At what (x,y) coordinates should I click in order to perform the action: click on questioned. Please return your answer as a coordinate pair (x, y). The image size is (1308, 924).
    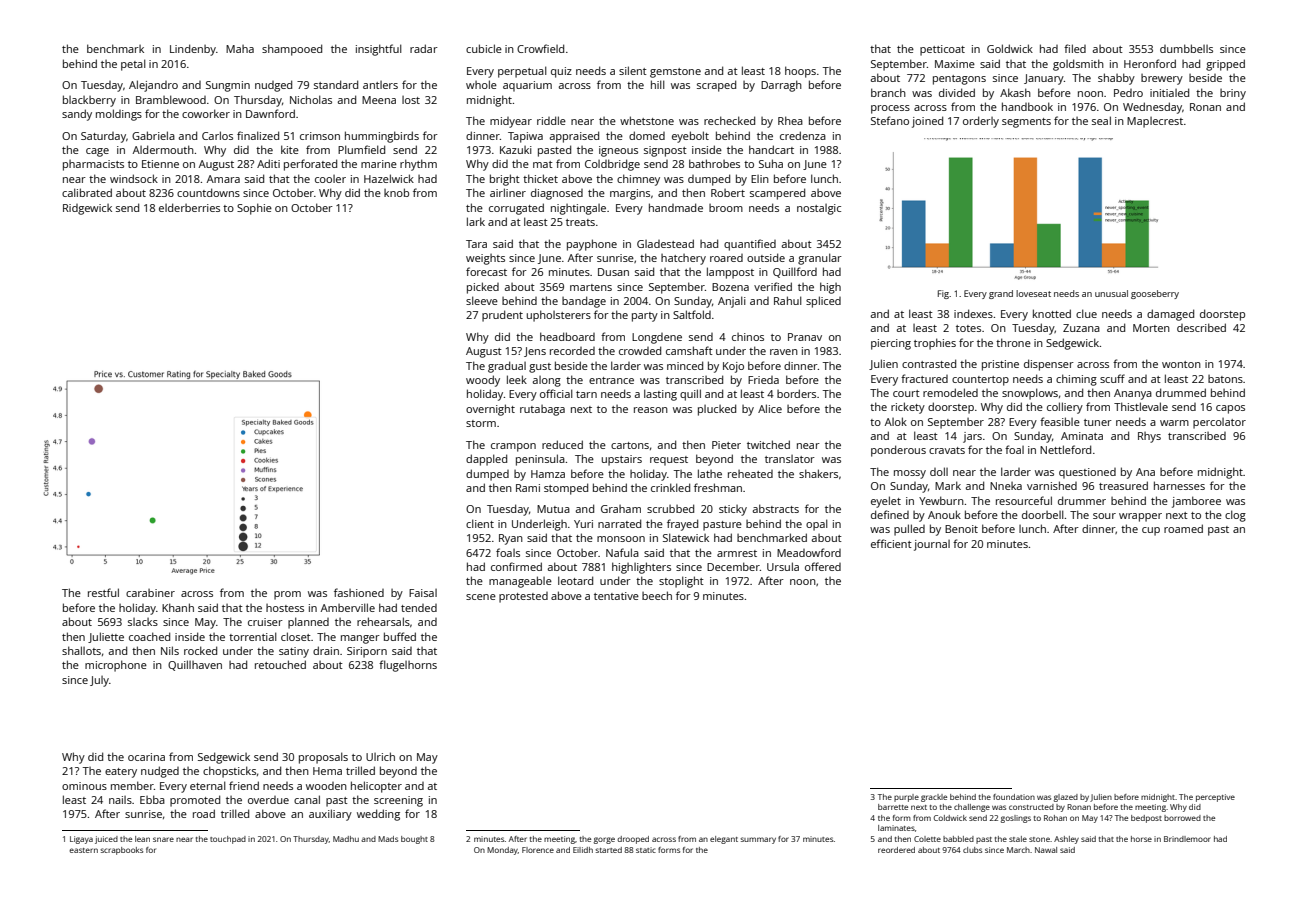
    Looking at the image, I should click on (1087, 473).
